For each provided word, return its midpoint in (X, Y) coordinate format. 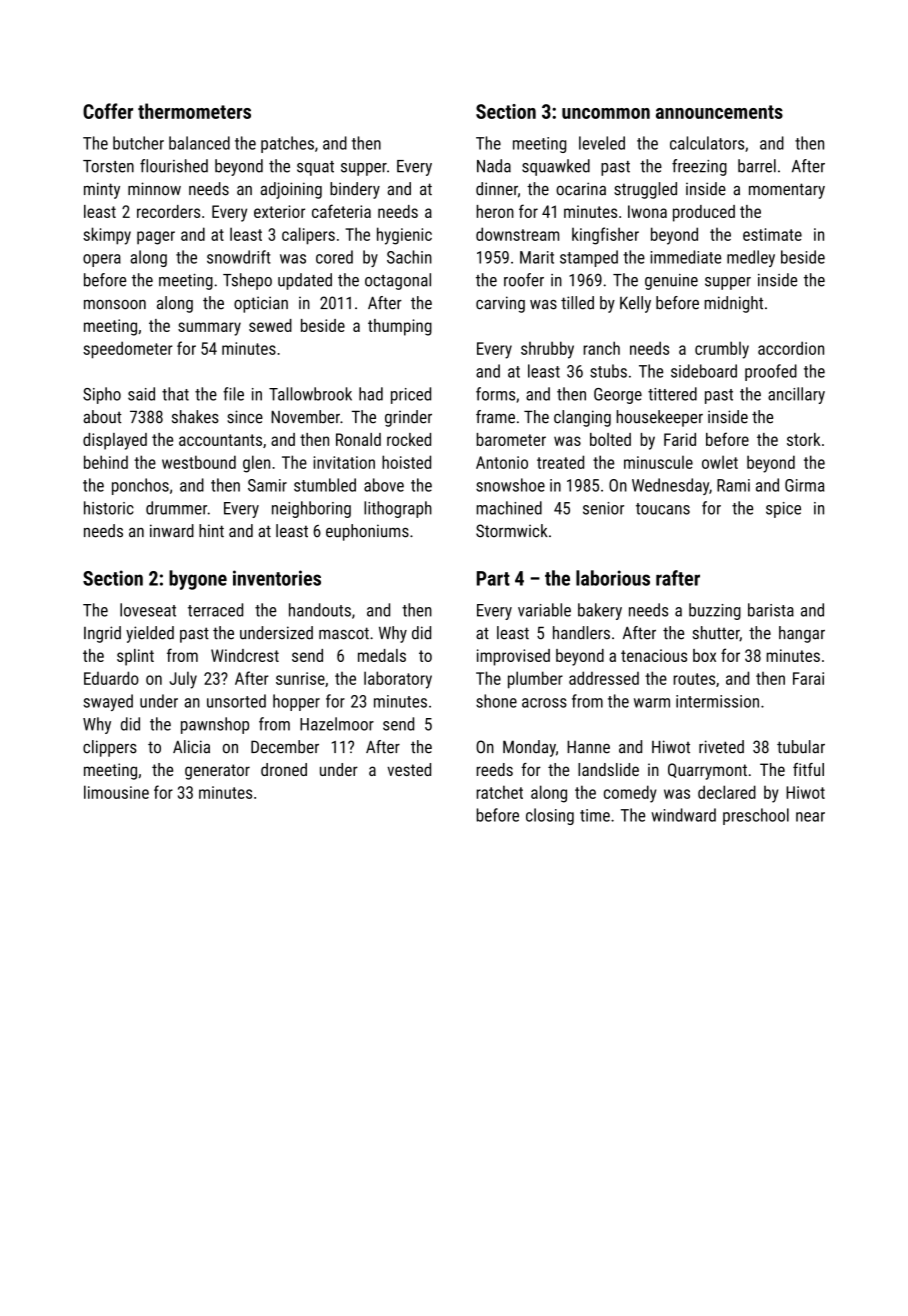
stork (804, 439)
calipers (308, 236)
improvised (513, 657)
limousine (116, 792)
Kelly (635, 304)
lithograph (398, 509)
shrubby (547, 350)
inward (172, 531)
